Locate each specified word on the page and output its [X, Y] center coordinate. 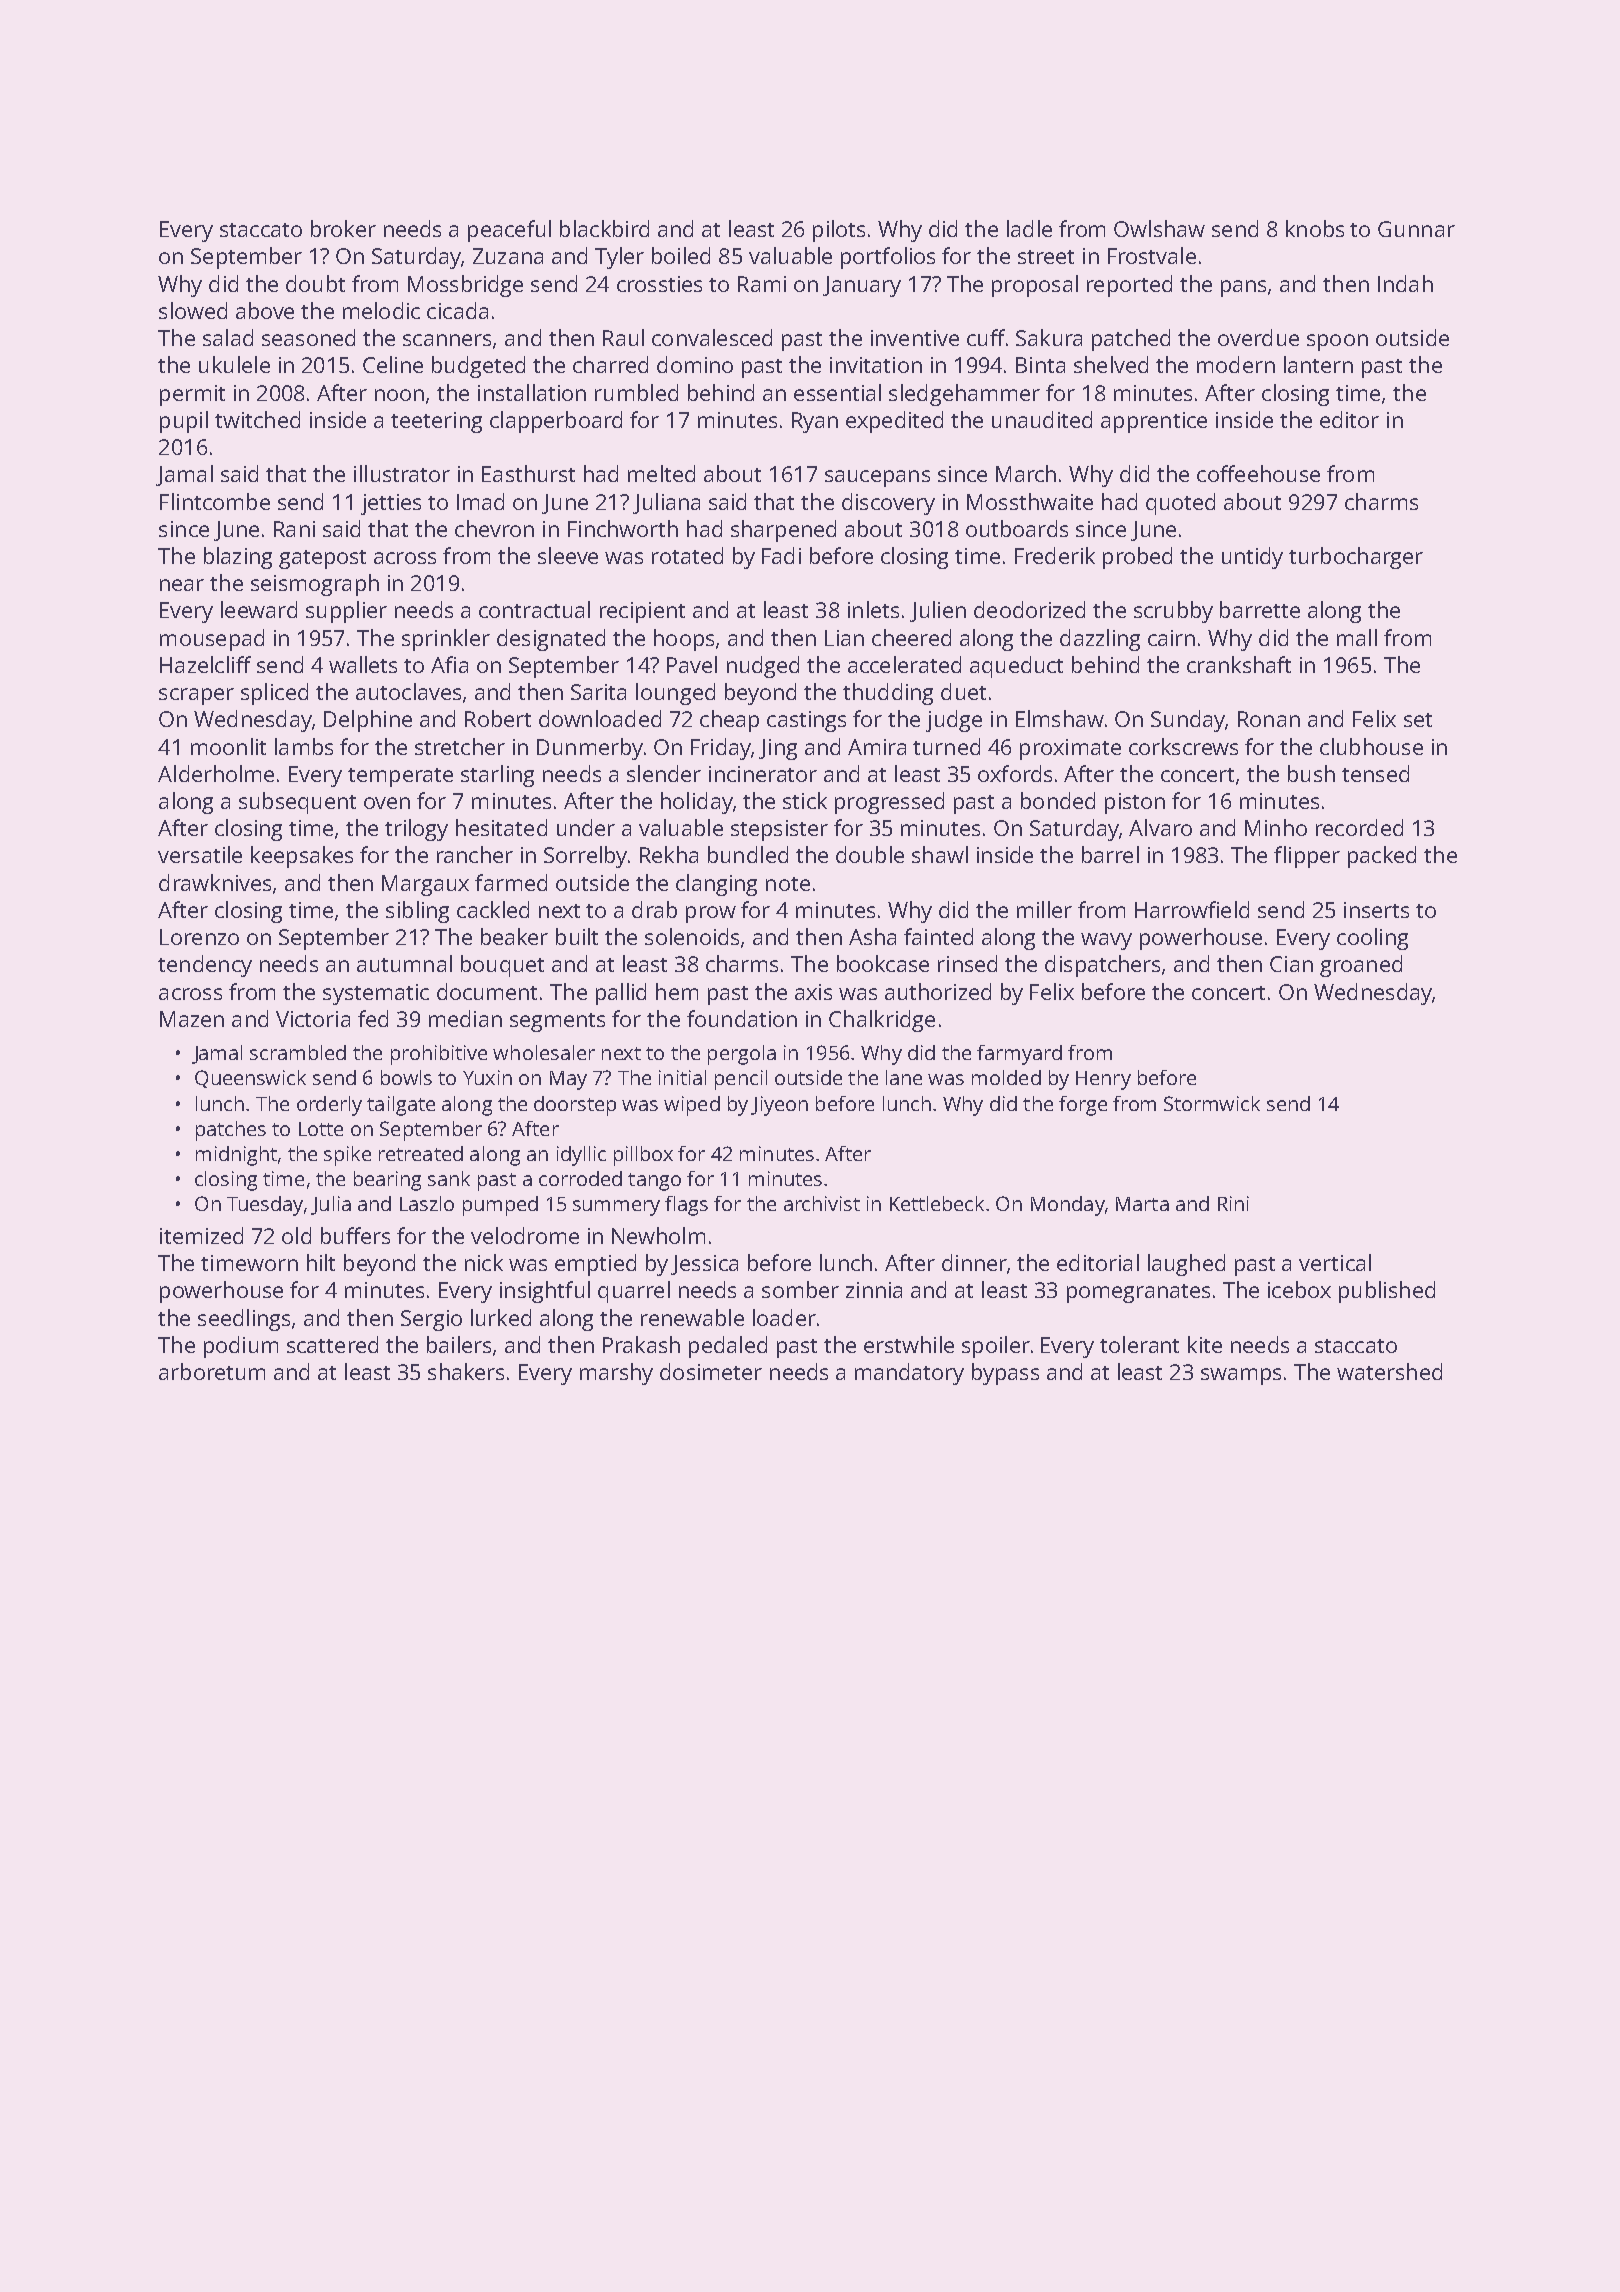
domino [695, 364]
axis [813, 992]
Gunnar [1416, 229]
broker [343, 228]
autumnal [404, 963]
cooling [1372, 939]
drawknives [215, 882]
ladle [1029, 228]
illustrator [402, 473]
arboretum [212, 1371]
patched [1131, 340]
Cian [1291, 964]
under [586, 827]
